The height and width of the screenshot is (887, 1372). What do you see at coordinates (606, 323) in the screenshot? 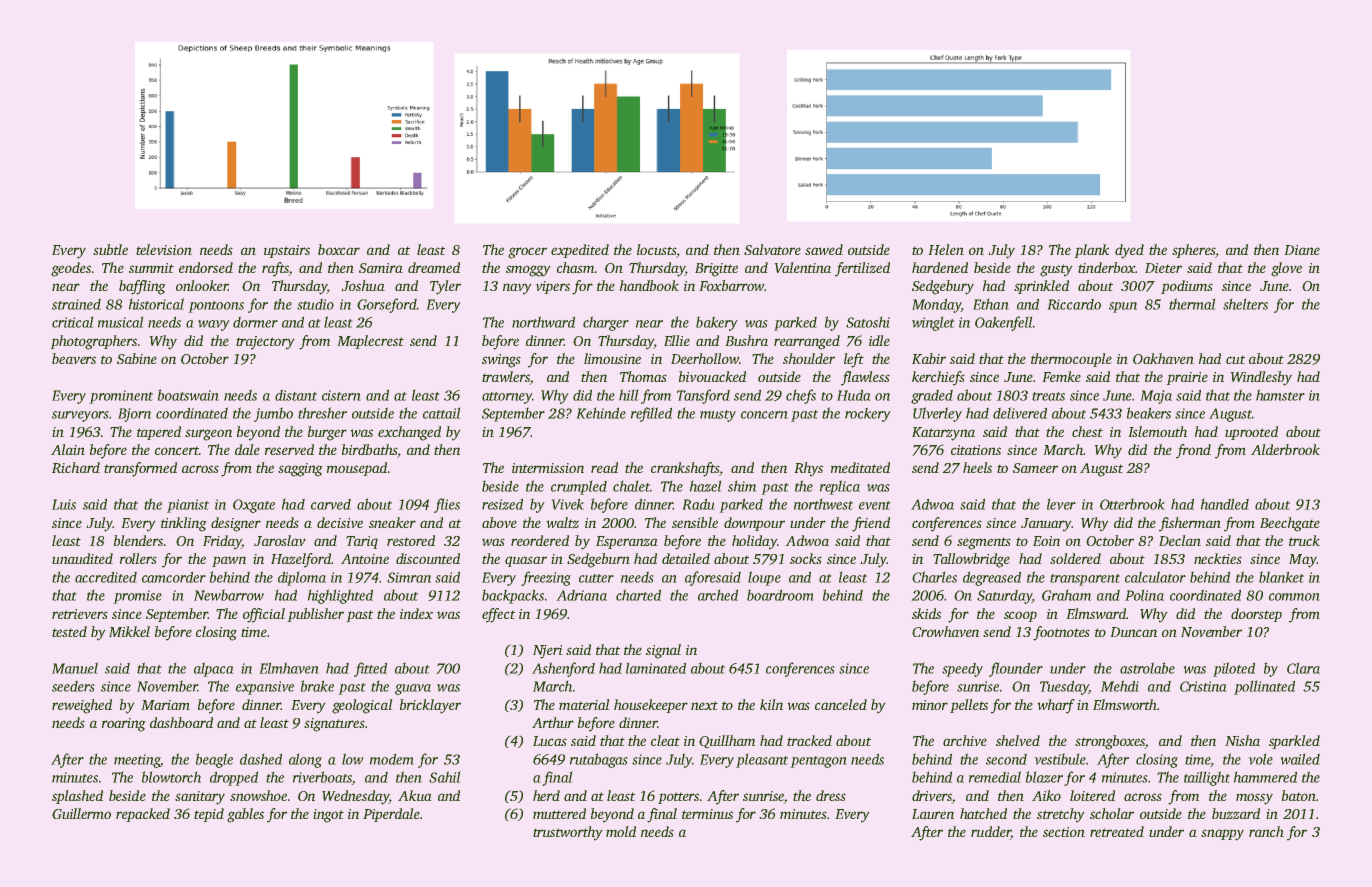
I see `charger` at bounding box center [606, 323].
